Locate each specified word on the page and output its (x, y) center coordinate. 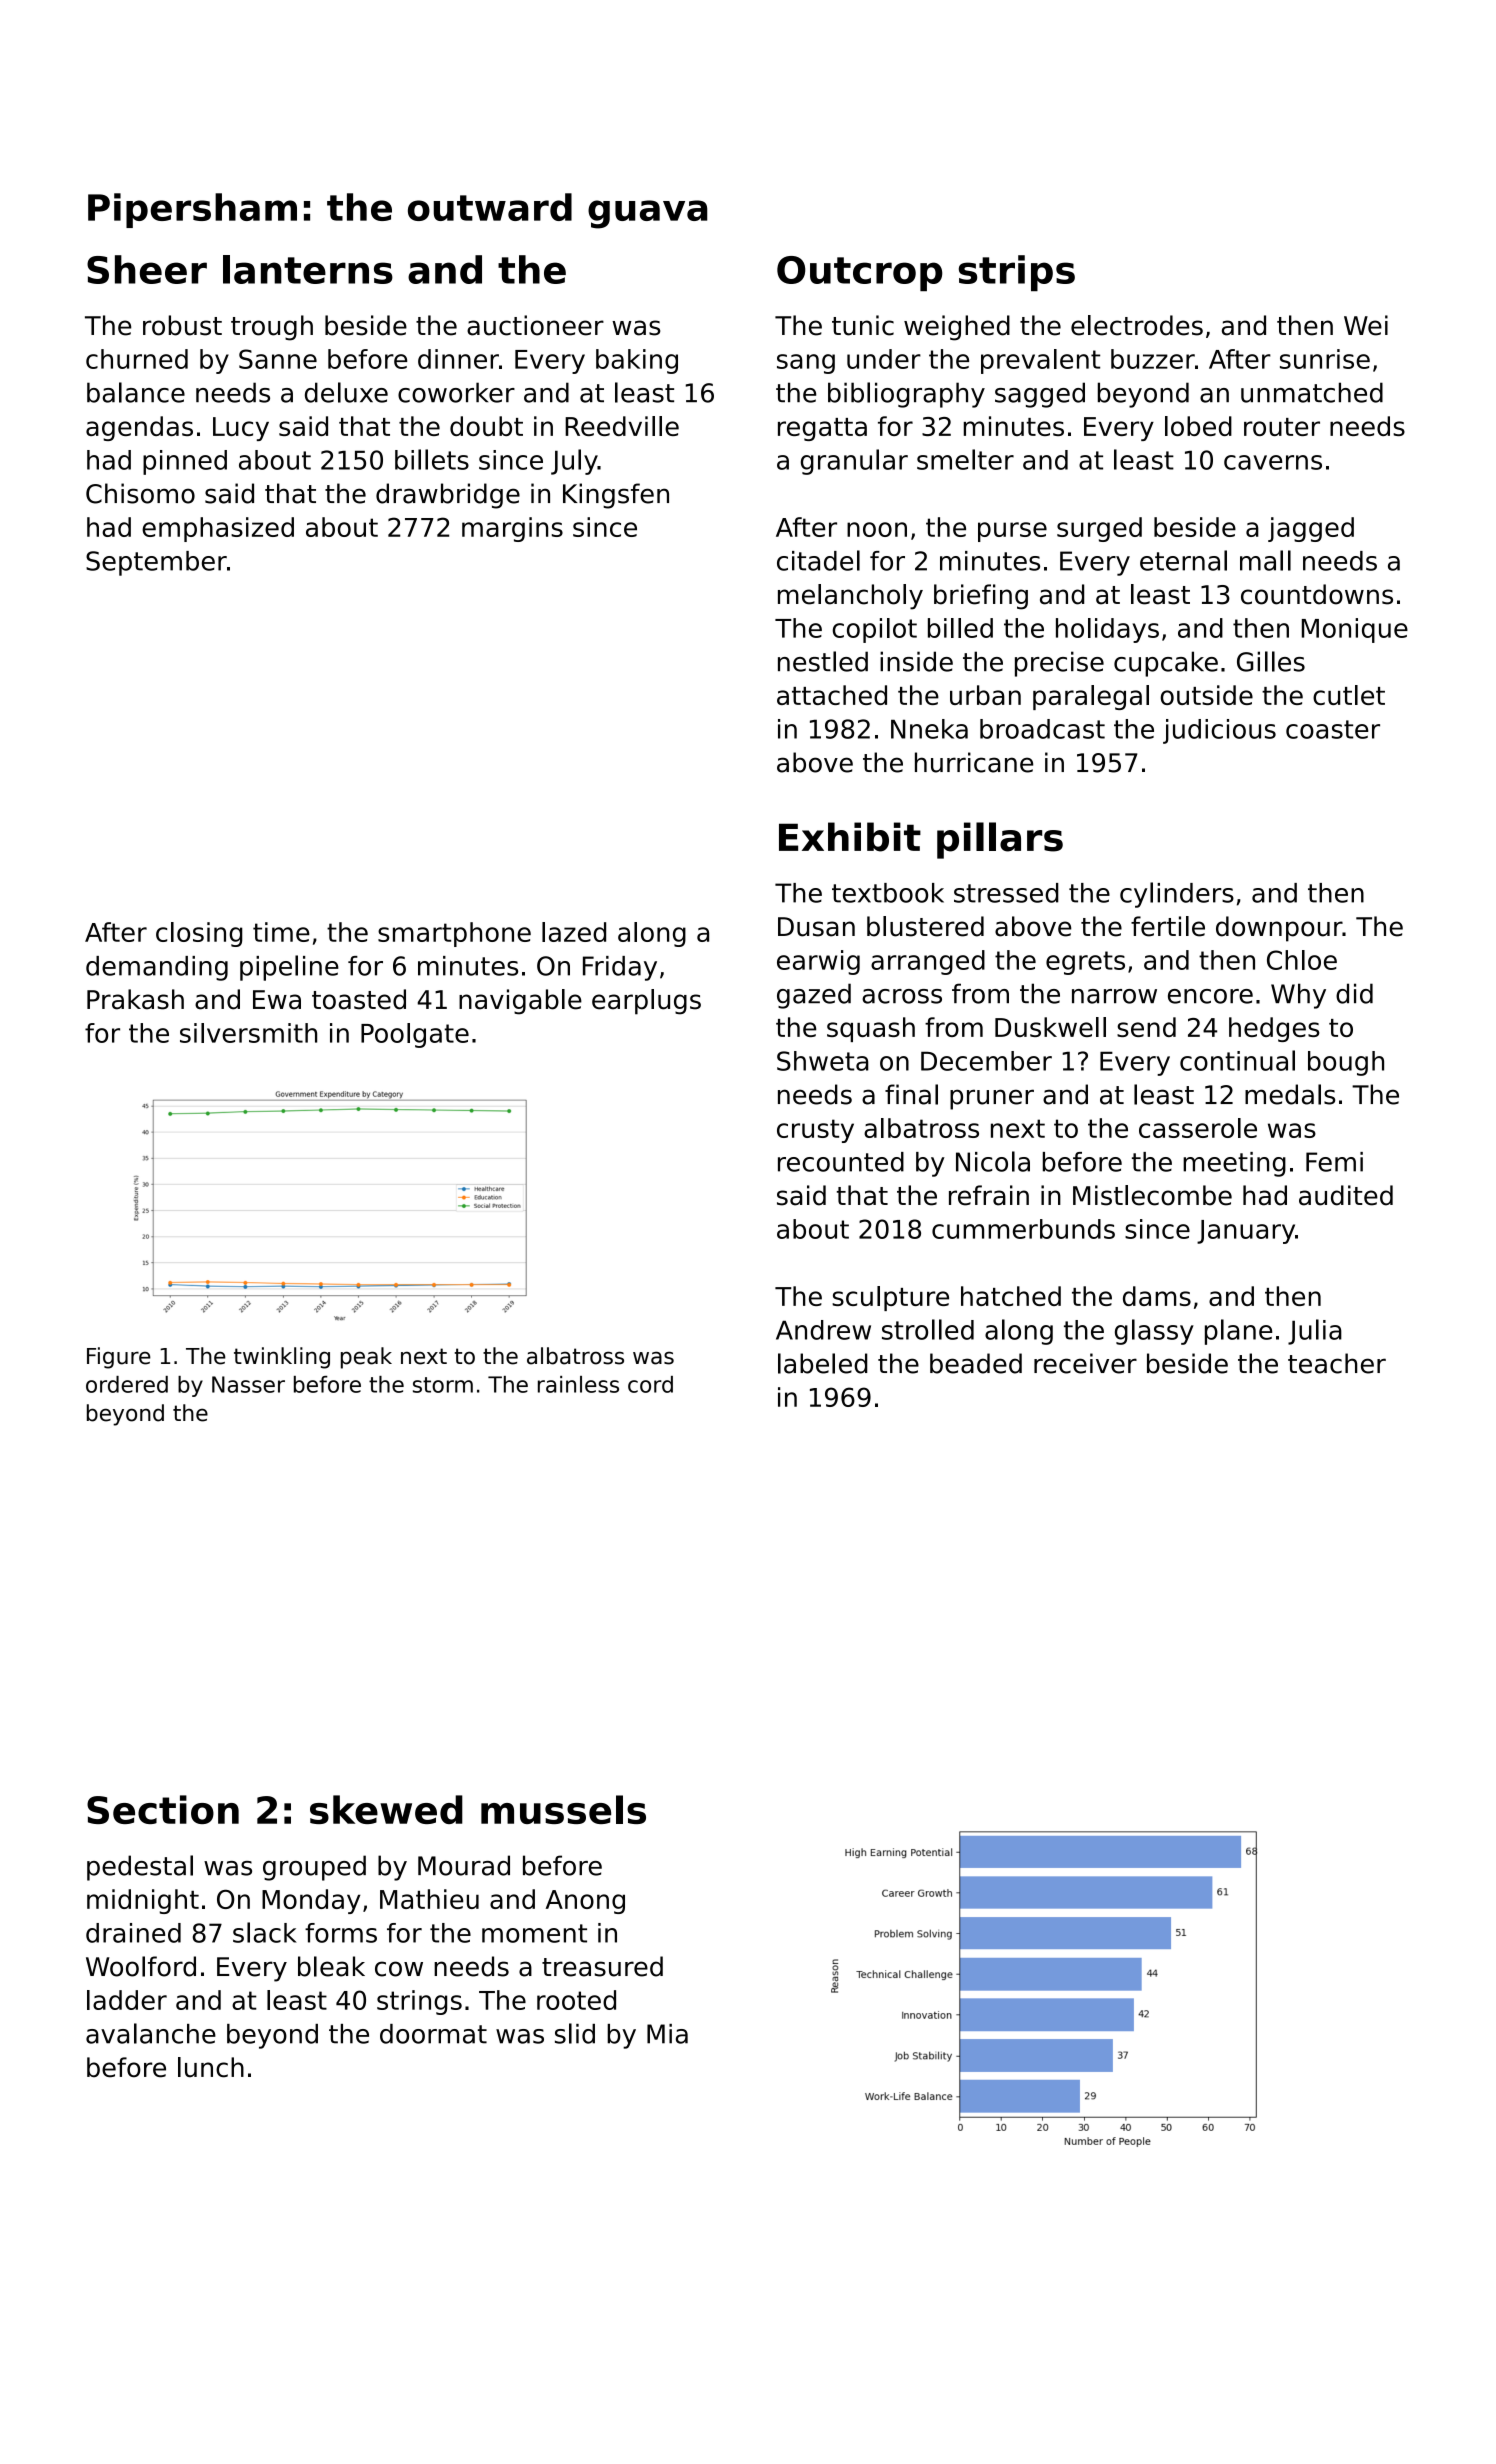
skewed (386, 1809)
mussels (563, 1809)
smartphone (454, 934)
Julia (1315, 1332)
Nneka (929, 729)
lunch (211, 2067)
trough (272, 328)
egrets (1085, 963)
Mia (667, 2034)
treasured (602, 1966)
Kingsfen (616, 496)
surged (1099, 529)
